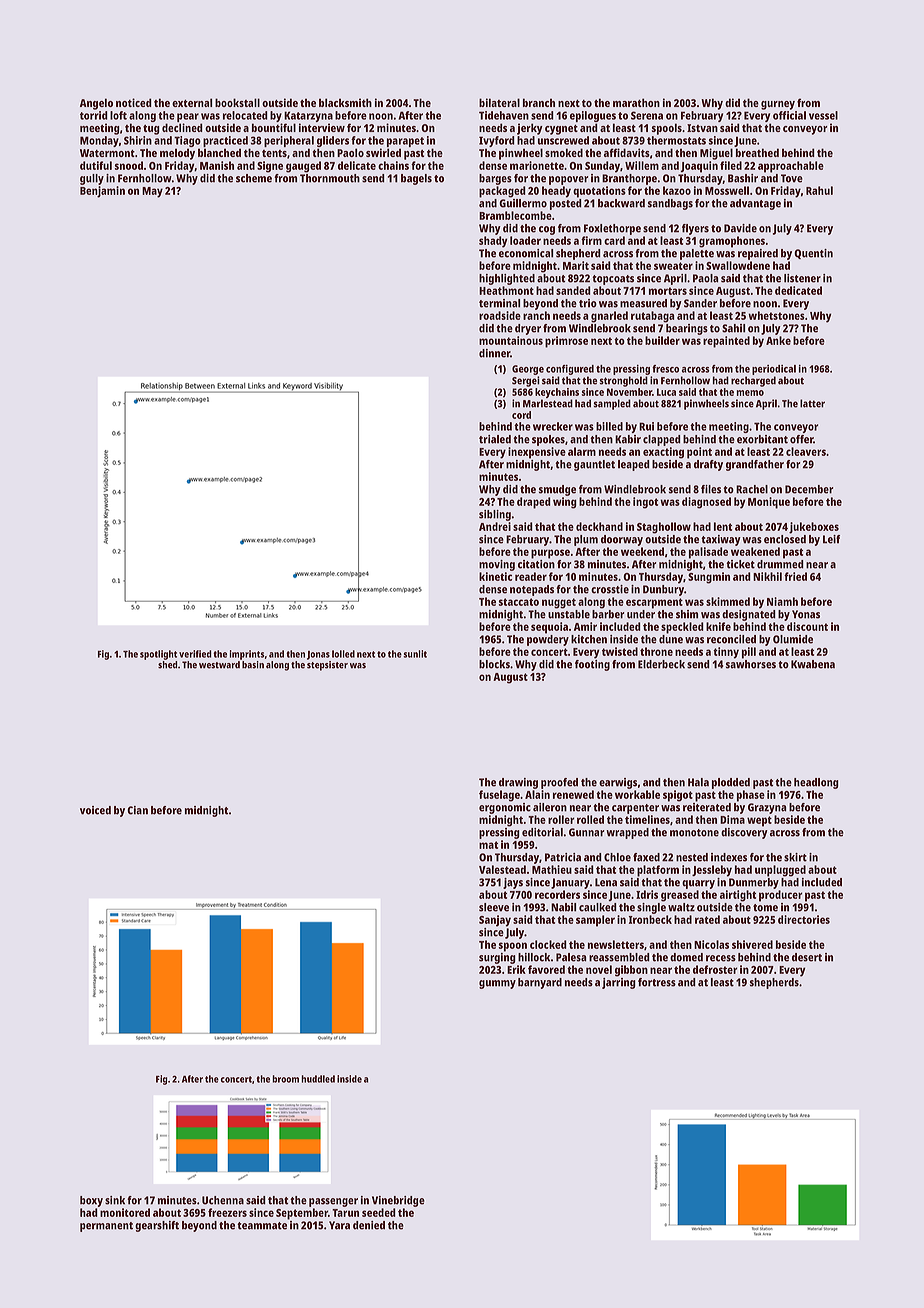 The width and height of the screenshot is (924, 1308). Describe the element at coordinates (247, 655) in the screenshot. I see `imprints` at that location.
